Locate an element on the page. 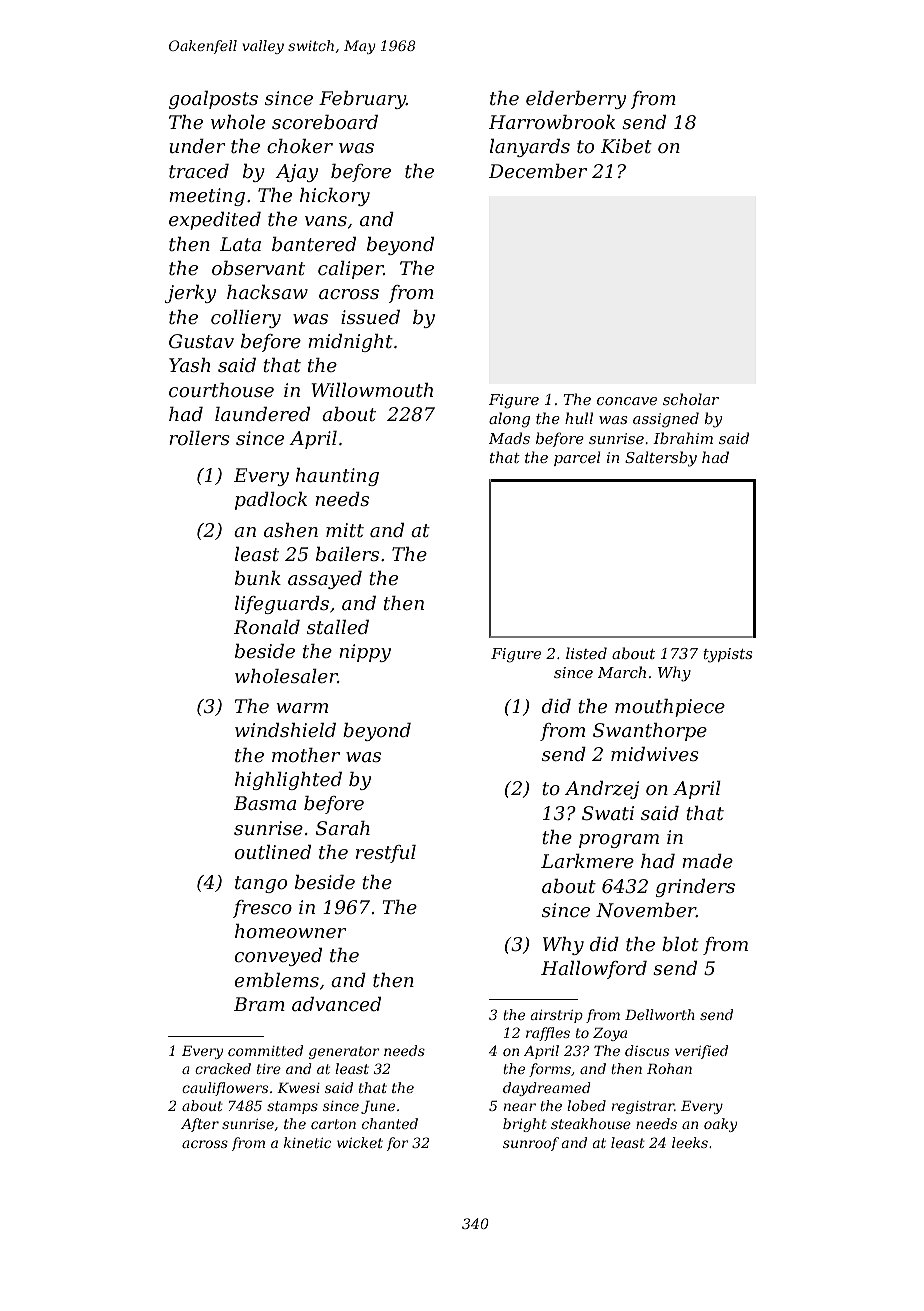 This page has width=924, height=1311. Larkmere is located at coordinates (587, 861).
